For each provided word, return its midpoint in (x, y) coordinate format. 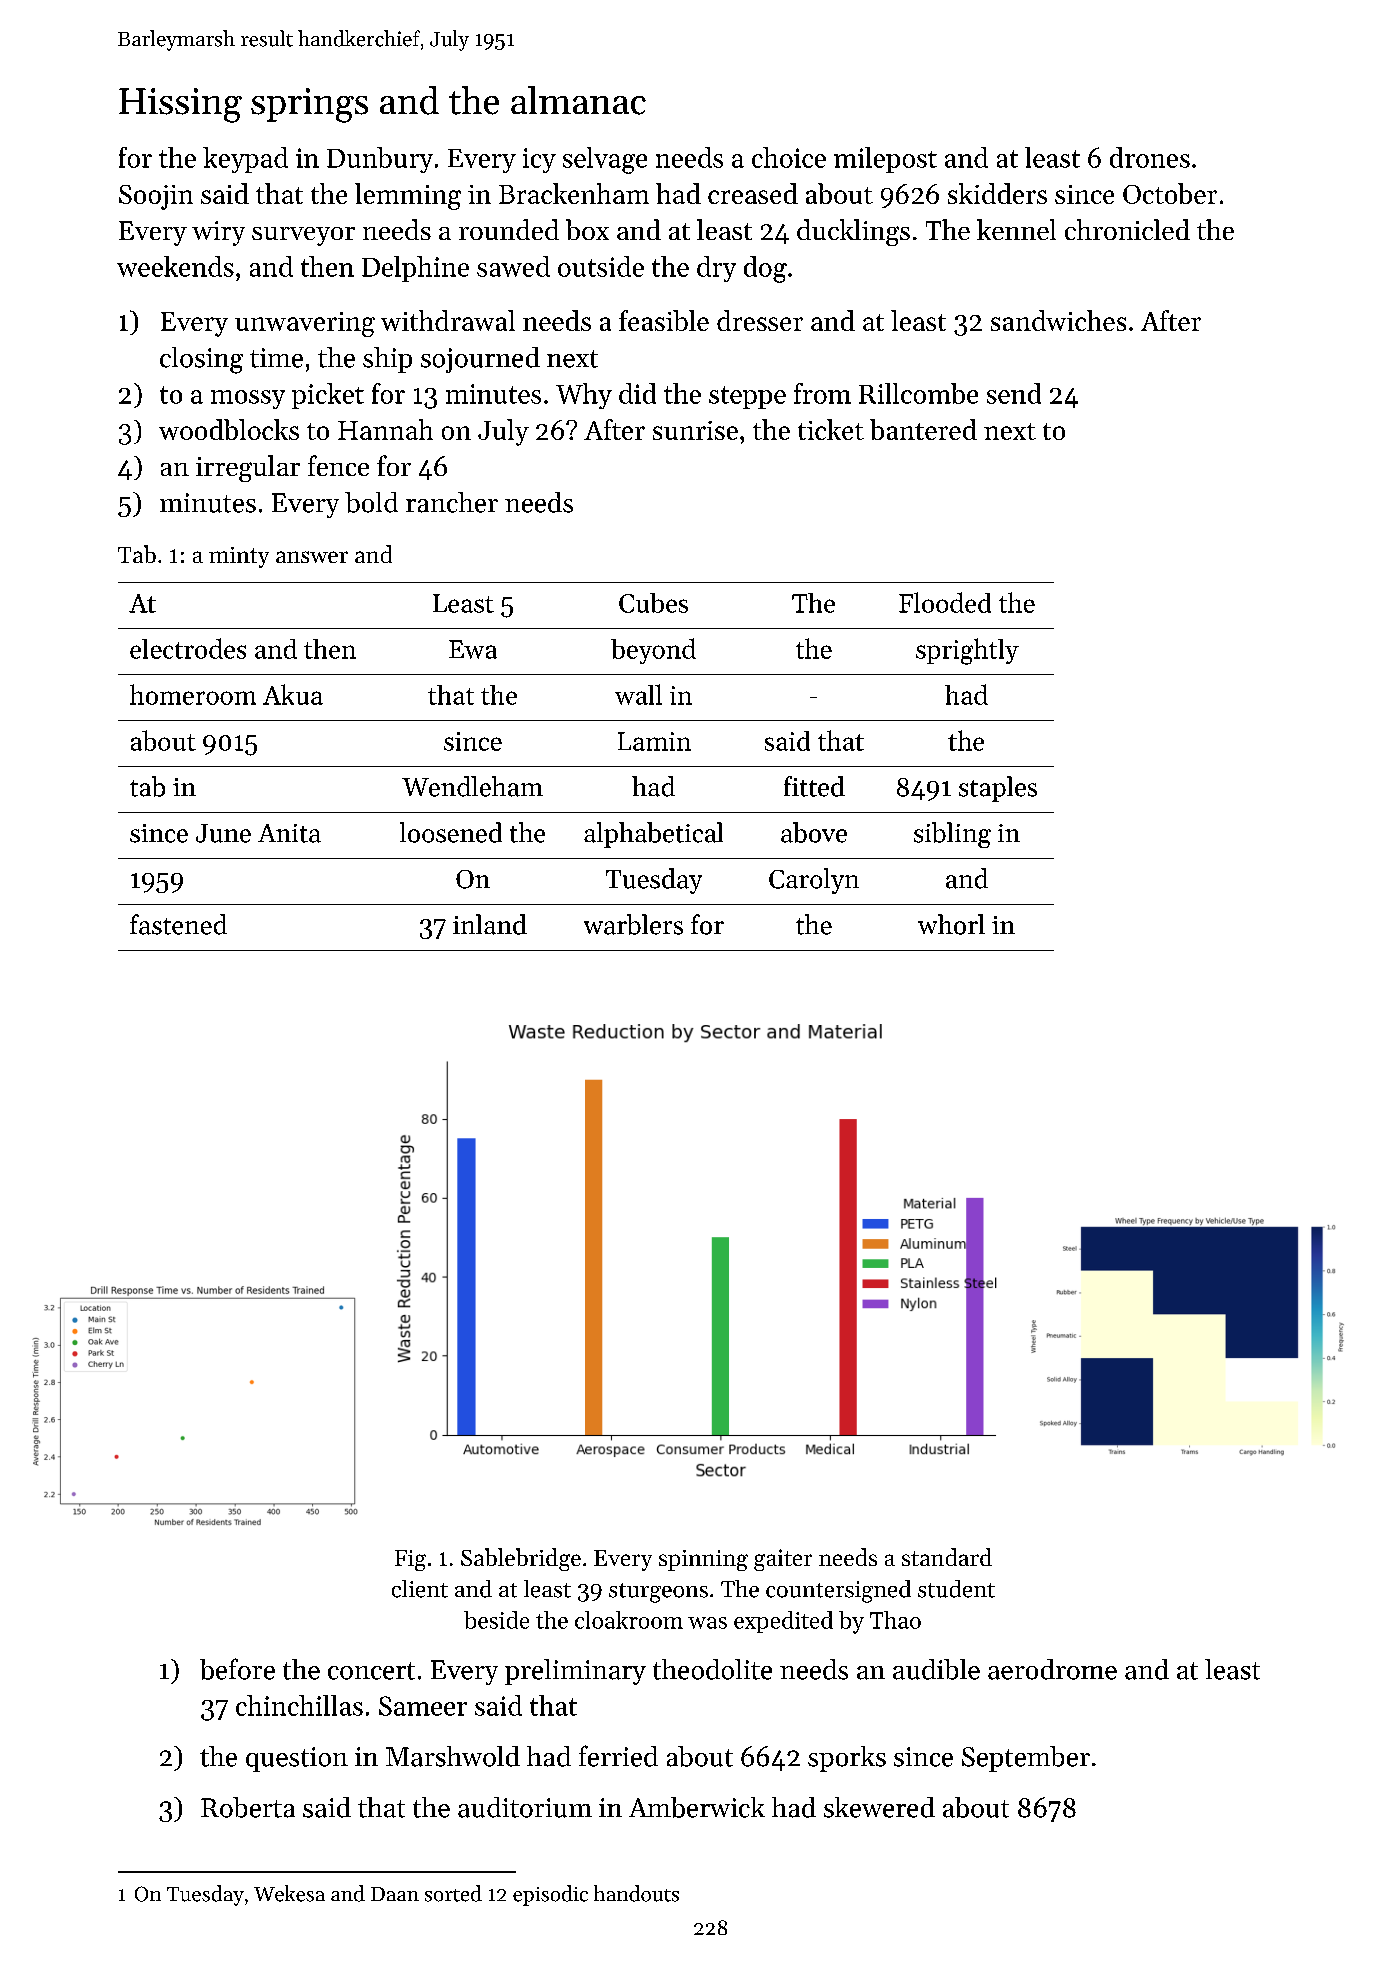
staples (998, 789)
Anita (289, 833)
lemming (408, 196)
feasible (664, 320)
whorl (951, 924)
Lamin (654, 741)
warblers (633, 924)
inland (490, 924)
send (1014, 393)
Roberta (248, 1807)
